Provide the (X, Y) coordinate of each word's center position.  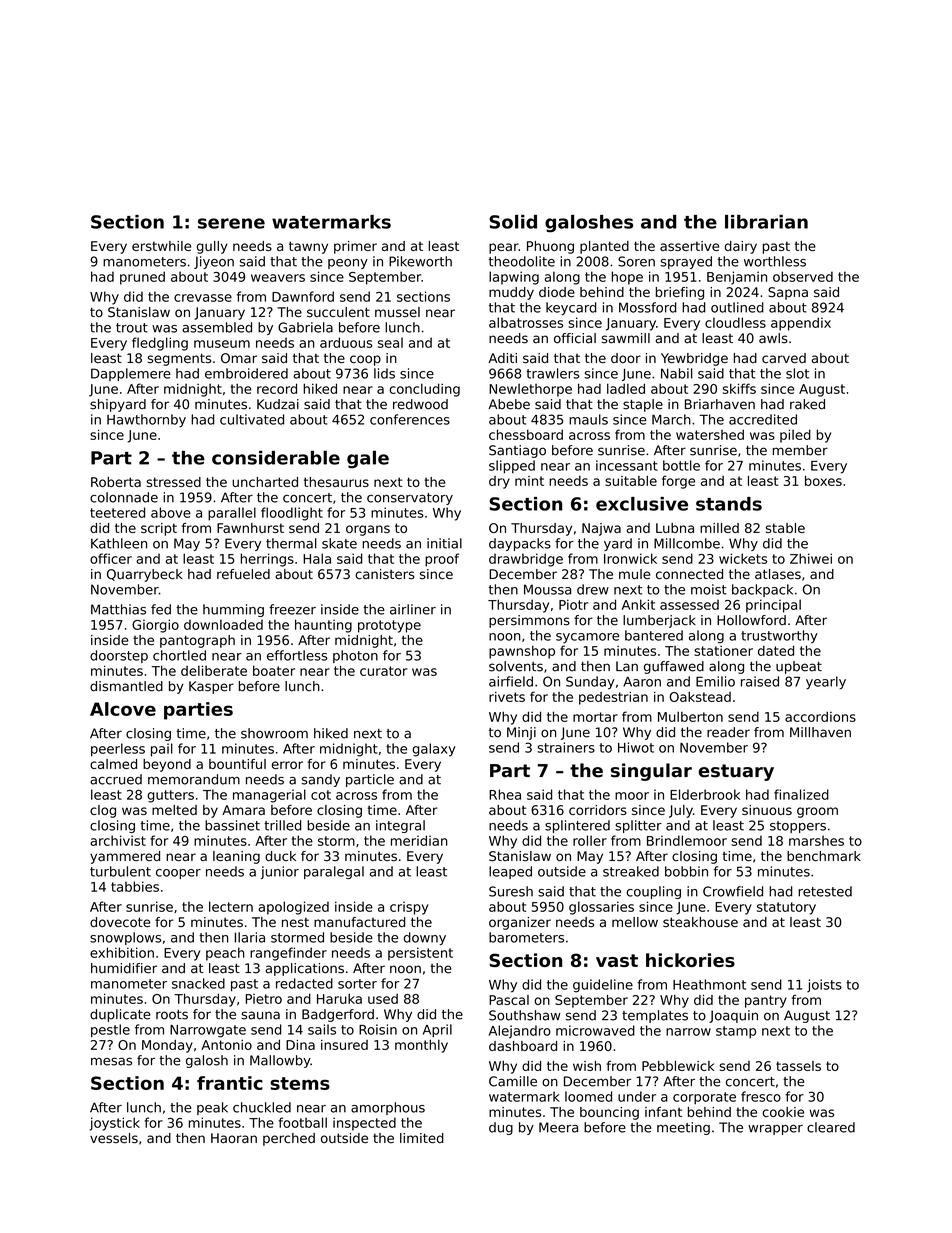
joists (824, 985)
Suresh (511, 891)
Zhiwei (811, 558)
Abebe (509, 404)
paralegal (334, 872)
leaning (236, 857)
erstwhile (161, 246)
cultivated (252, 419)
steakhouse (700, 922)
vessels (114, 1138)
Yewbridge (694, 359)
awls (773, 338)
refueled (243, 574)
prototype (389, 626)
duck (280, 856)
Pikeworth (420, 261)
